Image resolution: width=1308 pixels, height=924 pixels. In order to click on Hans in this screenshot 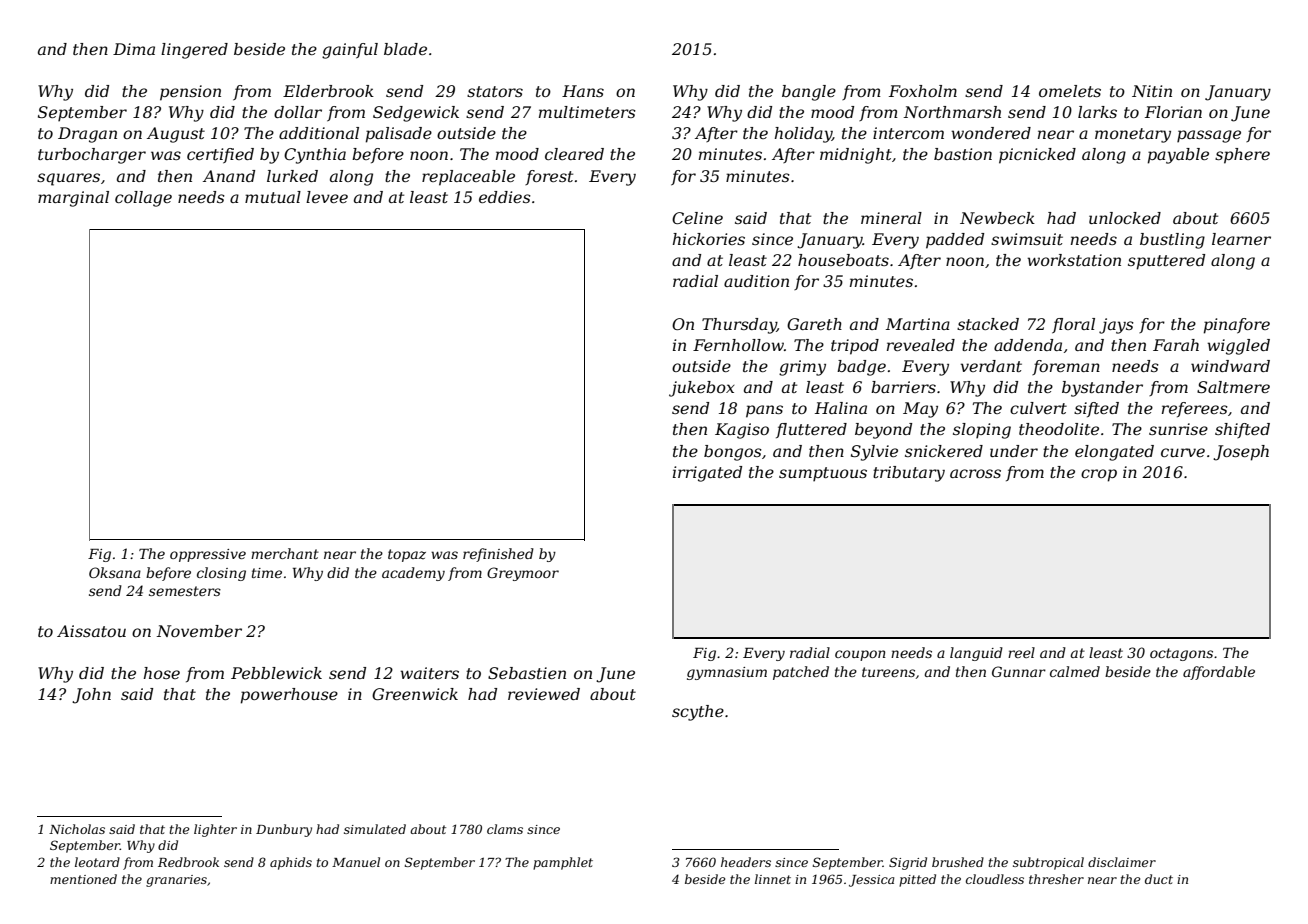, I will do `click(583, 91)`.
